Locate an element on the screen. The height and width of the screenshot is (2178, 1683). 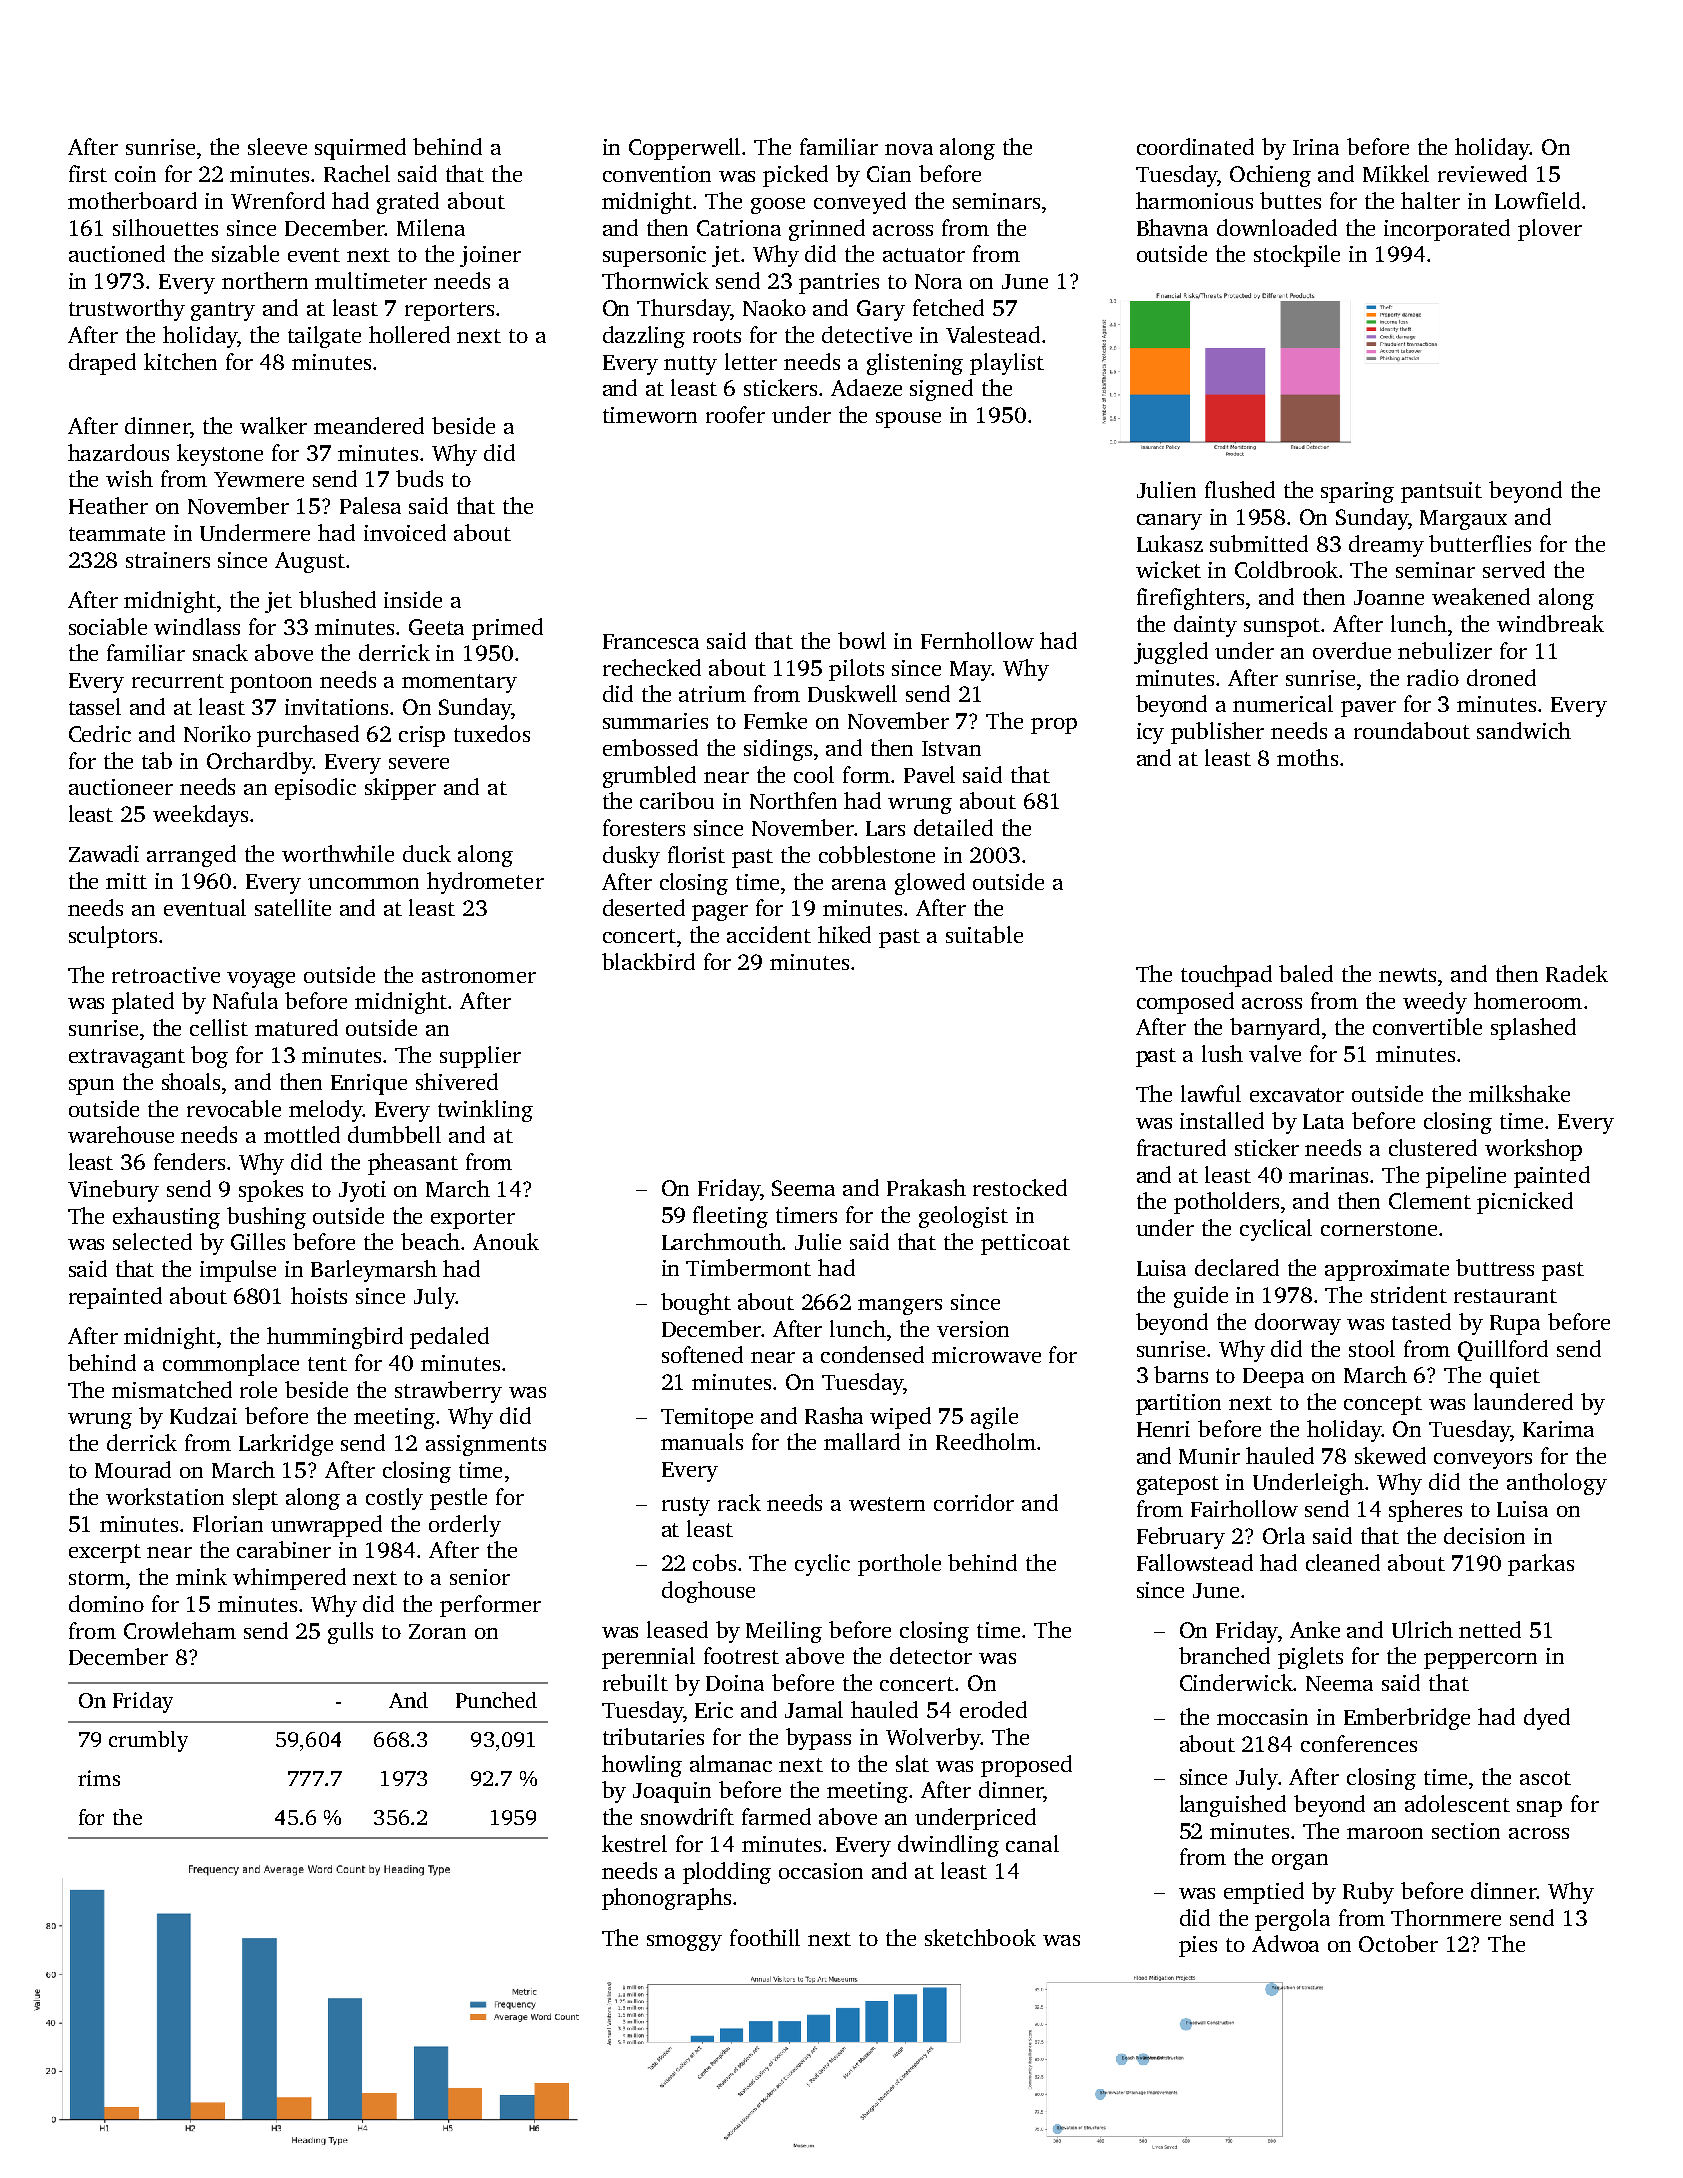
potholders is located at coordinates (1226, 1203).
